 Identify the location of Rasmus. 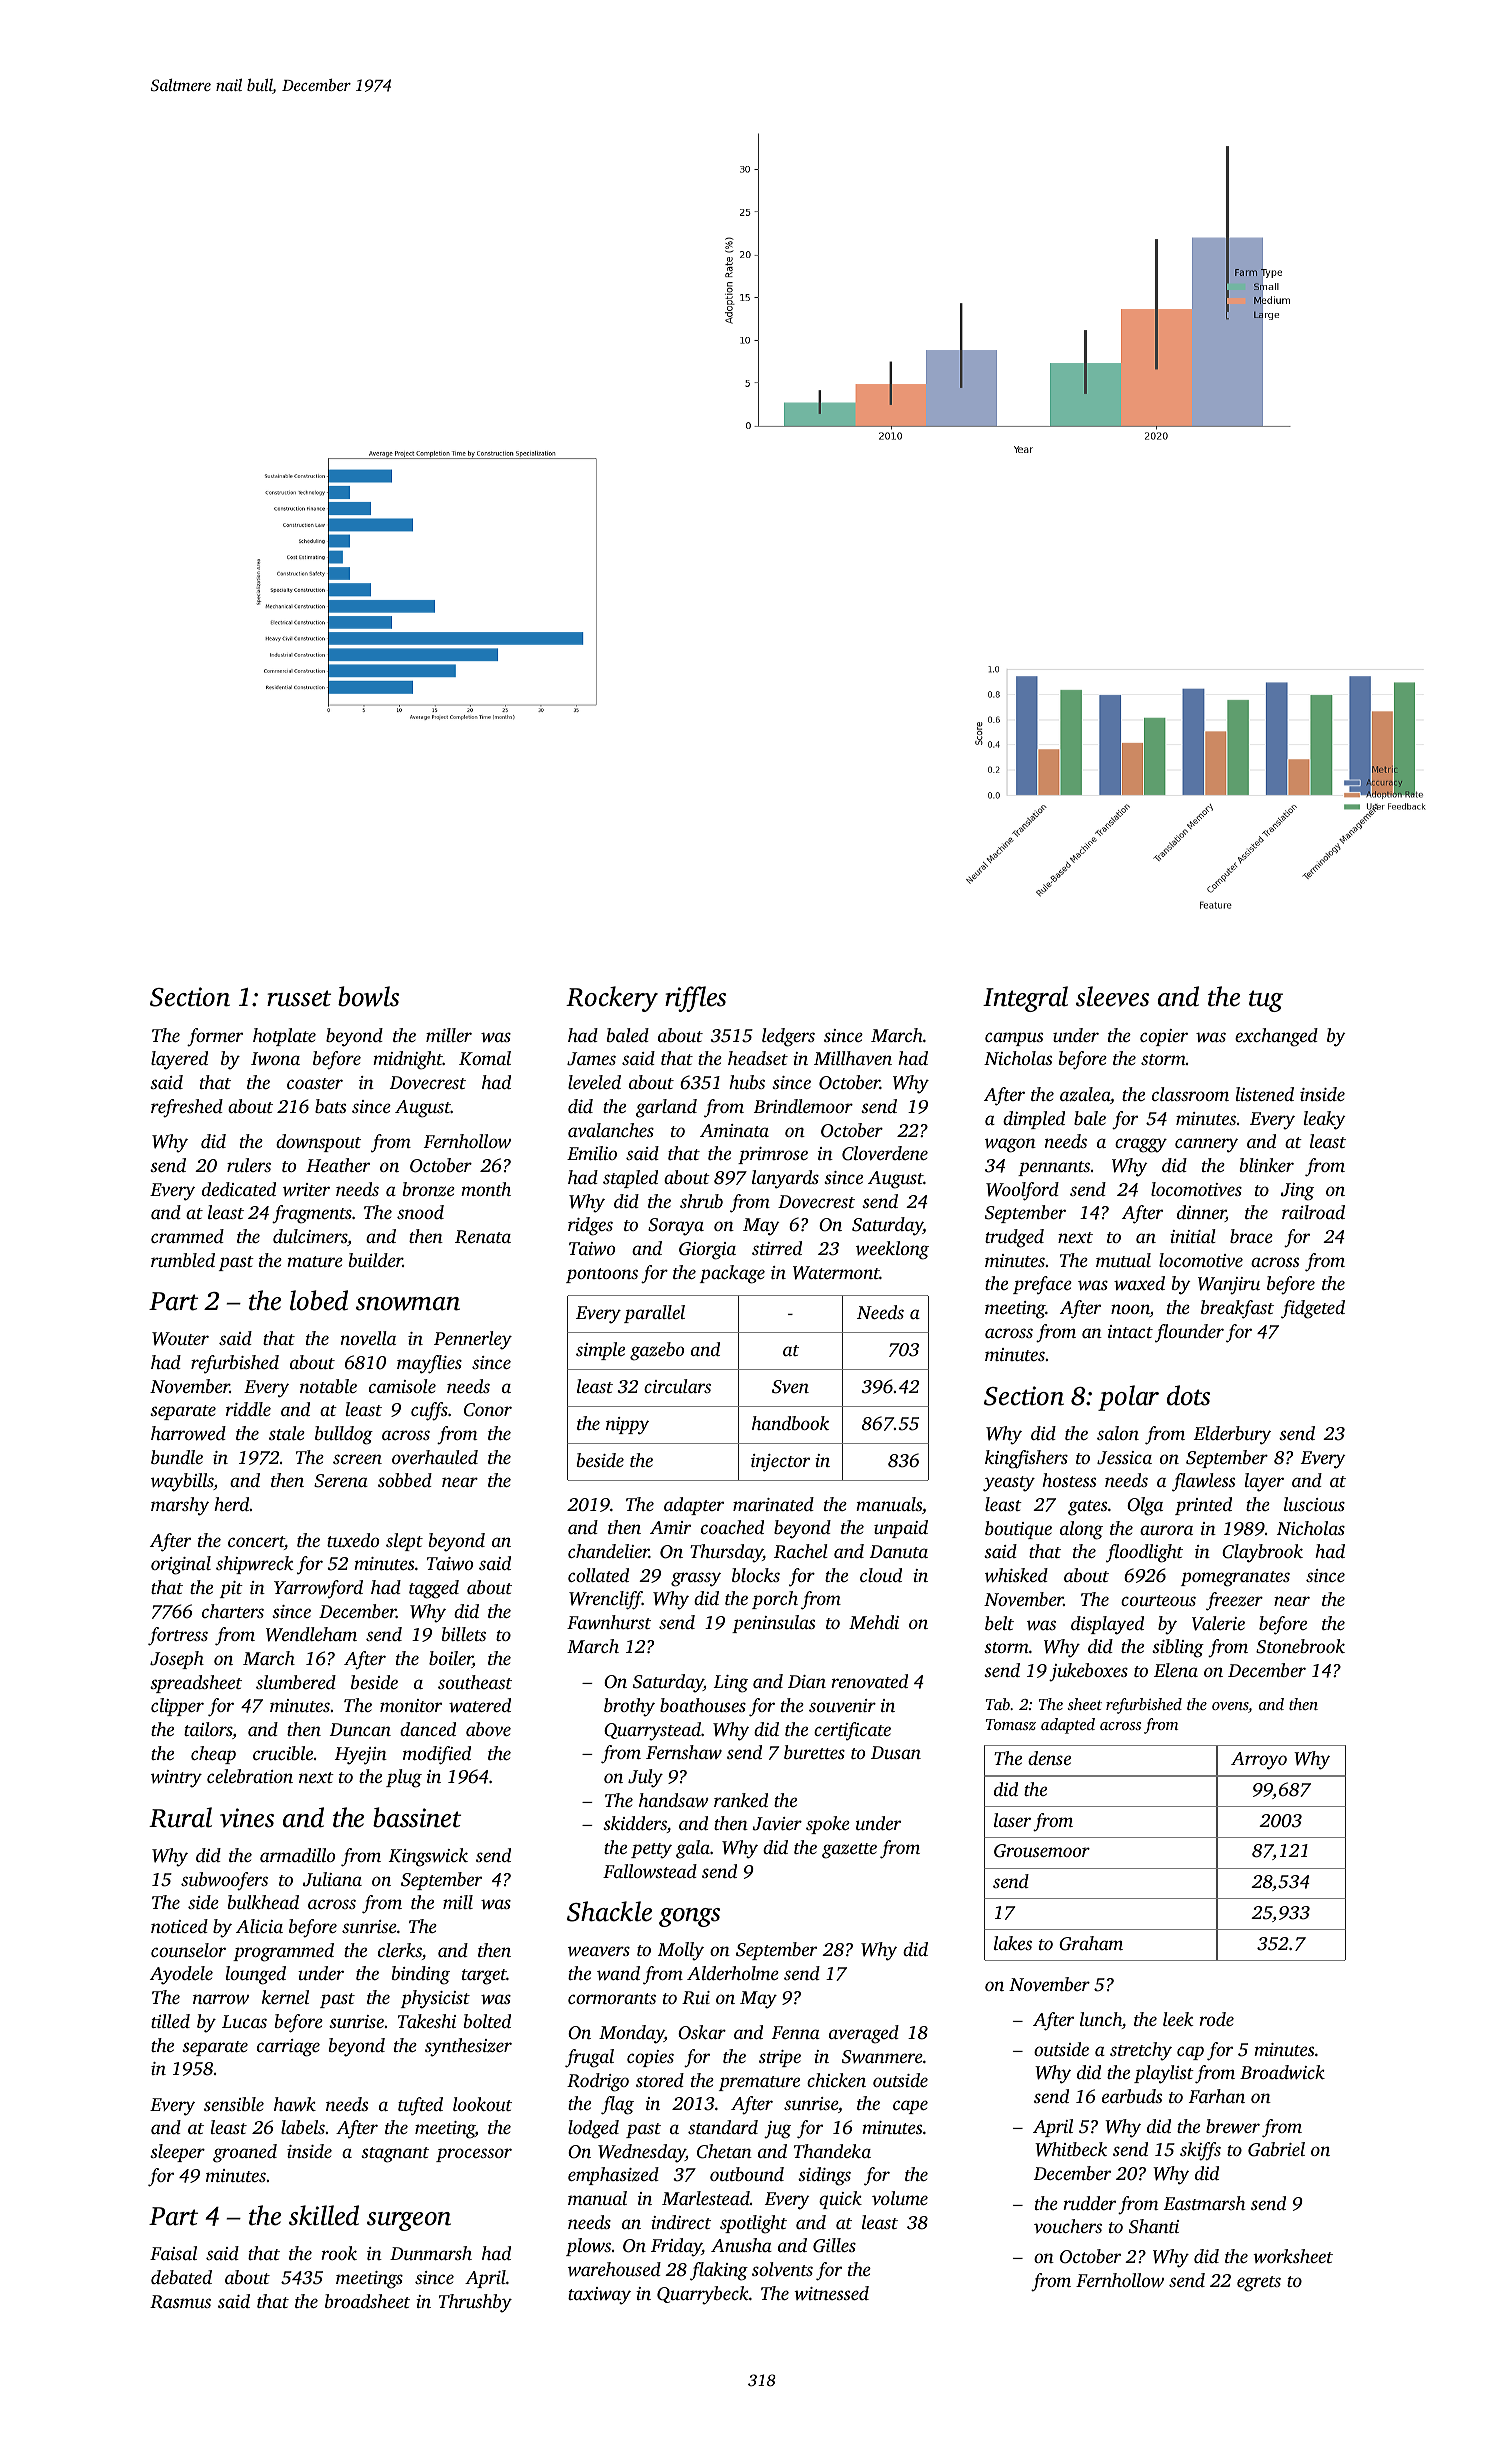
(180, 2302).
